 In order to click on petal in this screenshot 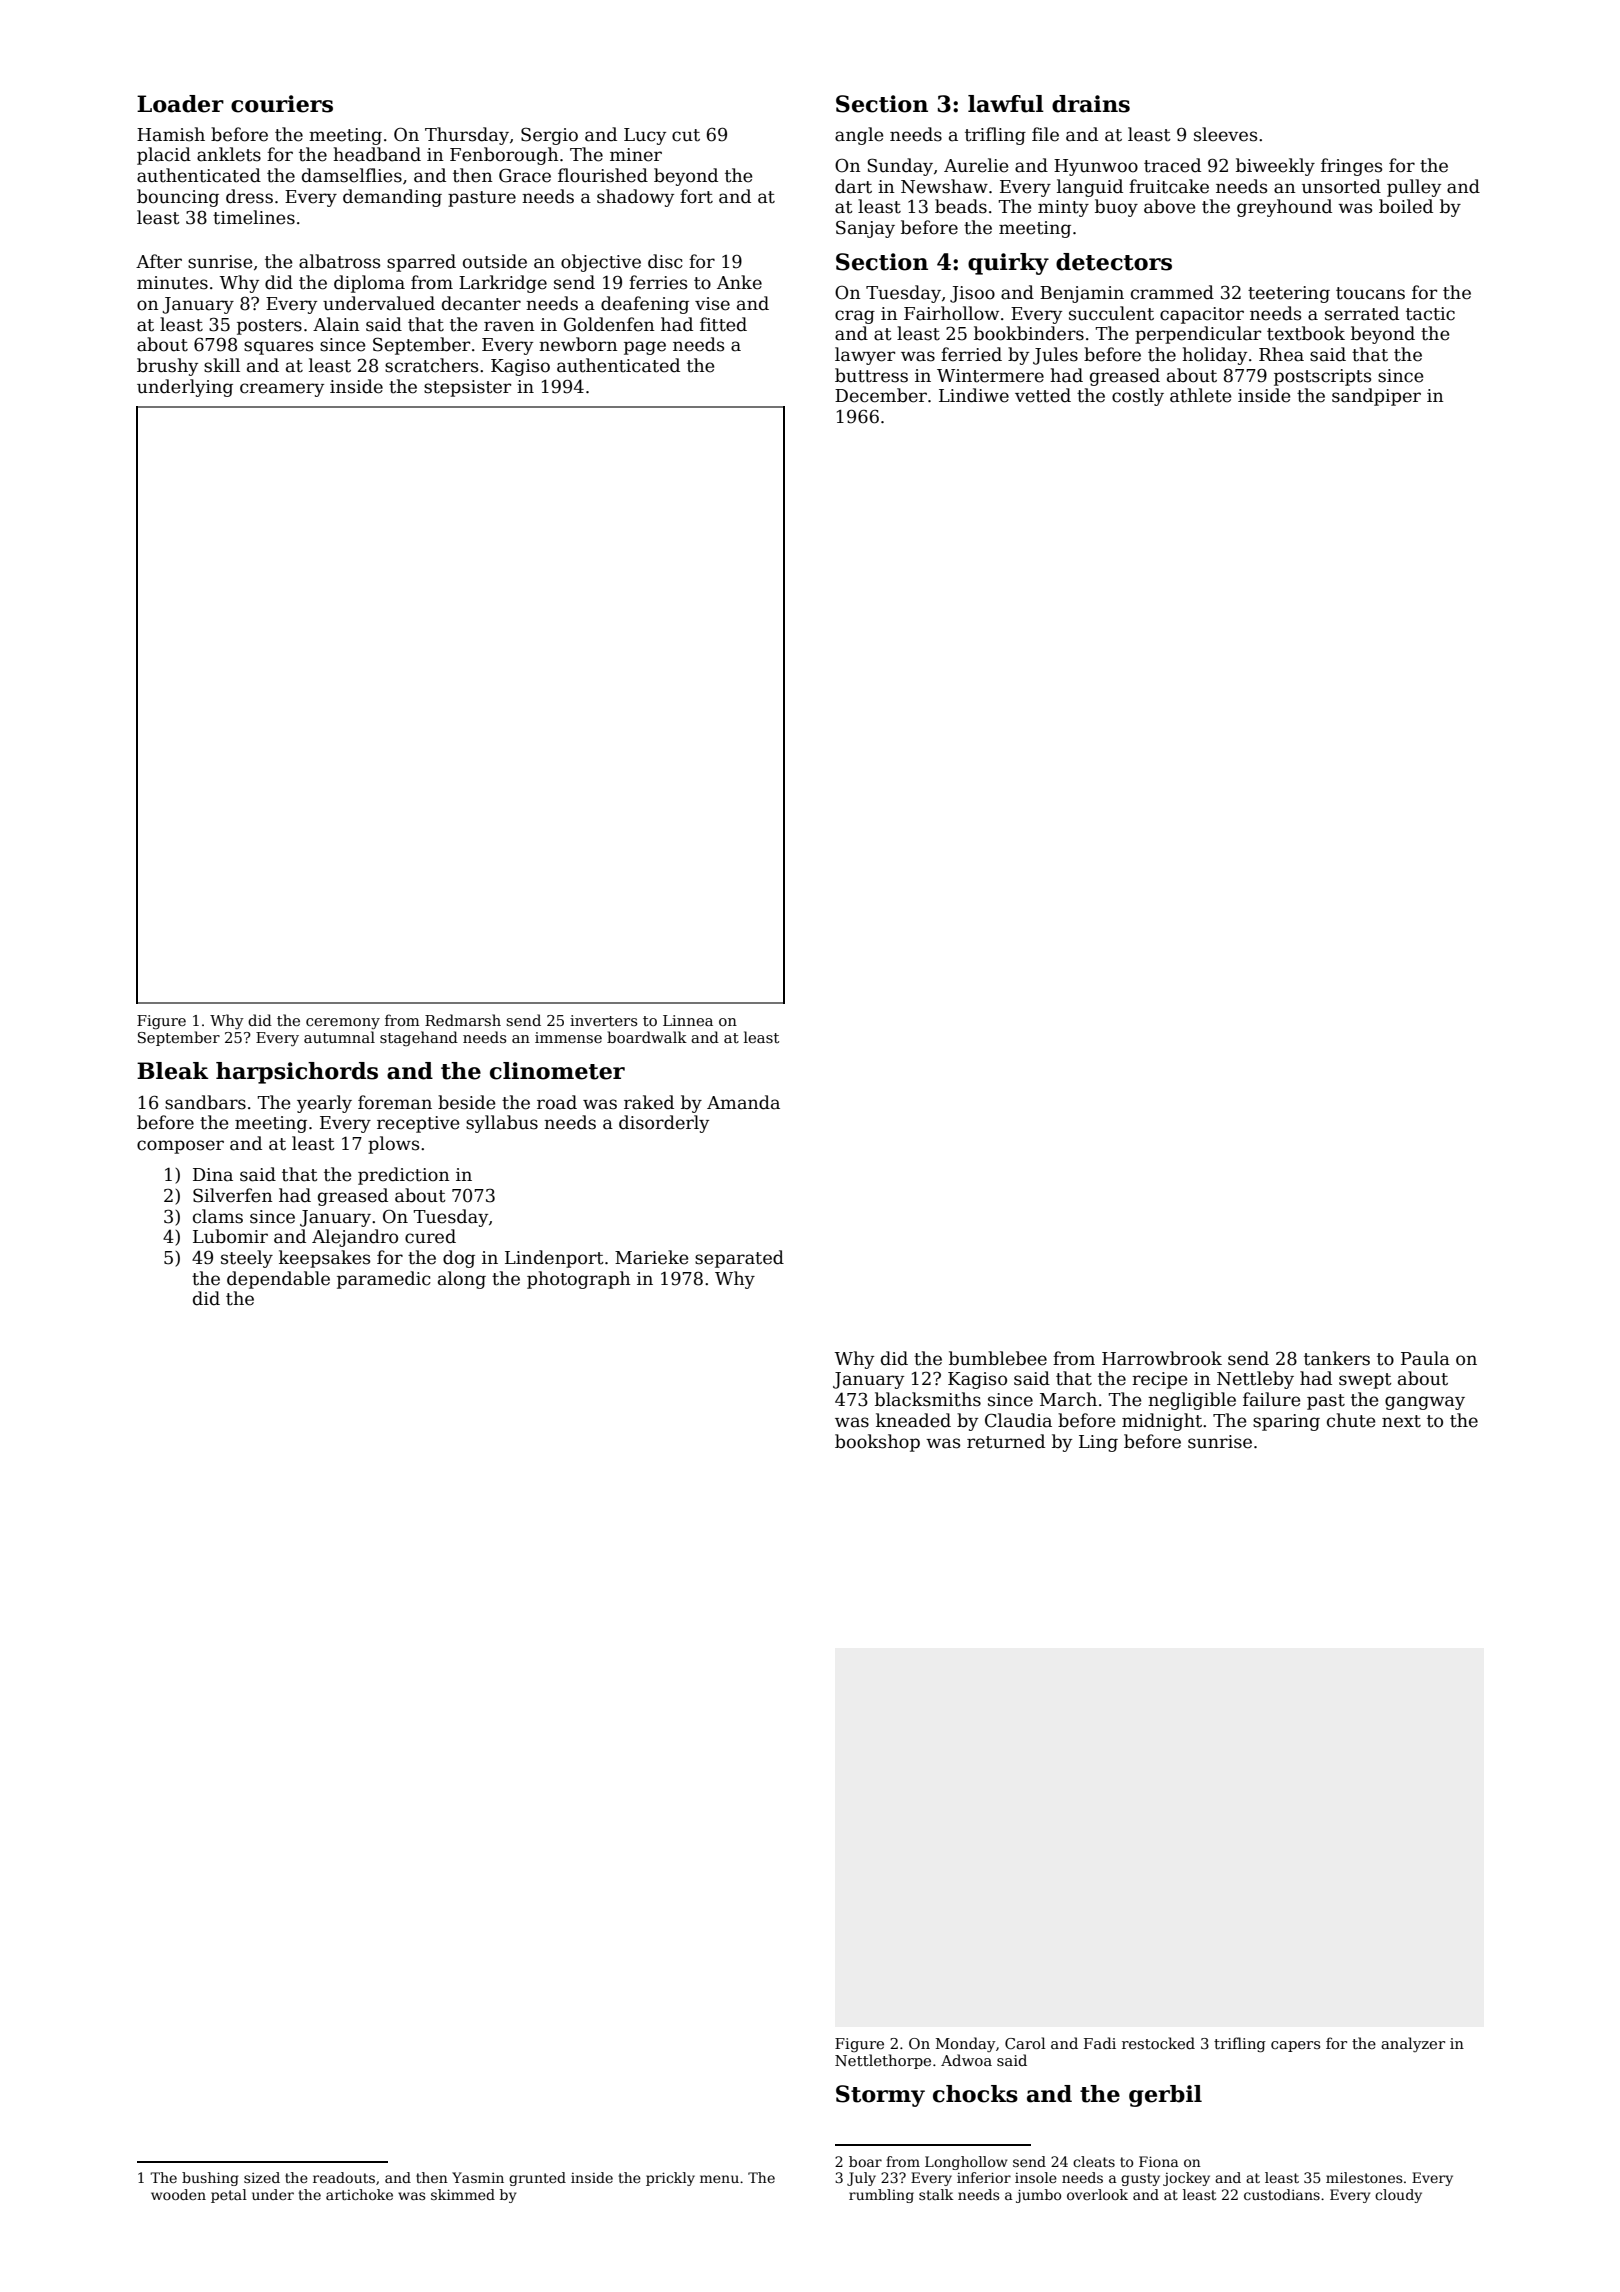, I will do `click(229, 2196)`.
